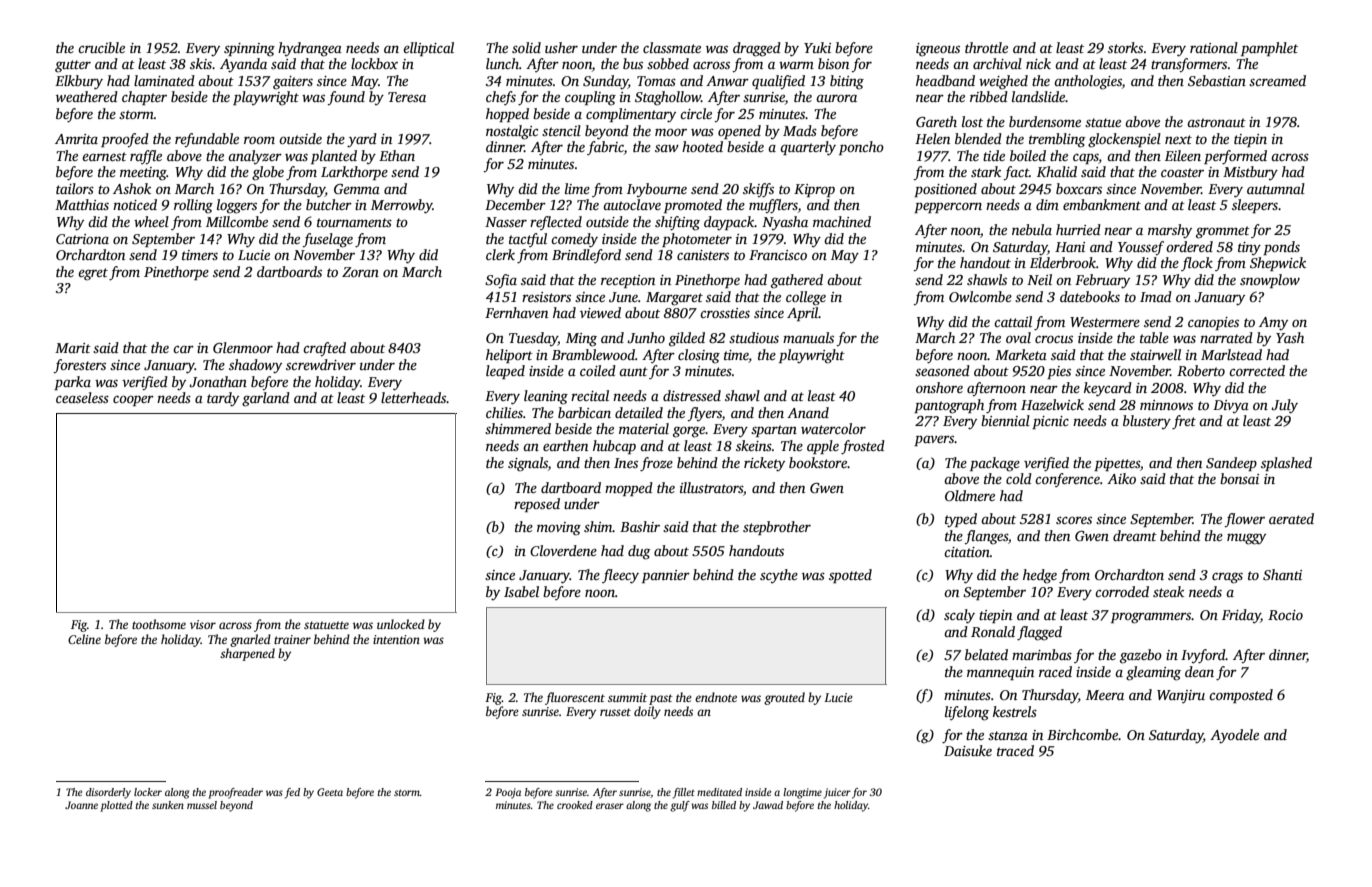 The width and height of the page is (1372, 887). Describe the element at coordinates (249, 50) in the page. I see `spinning` at that location.
